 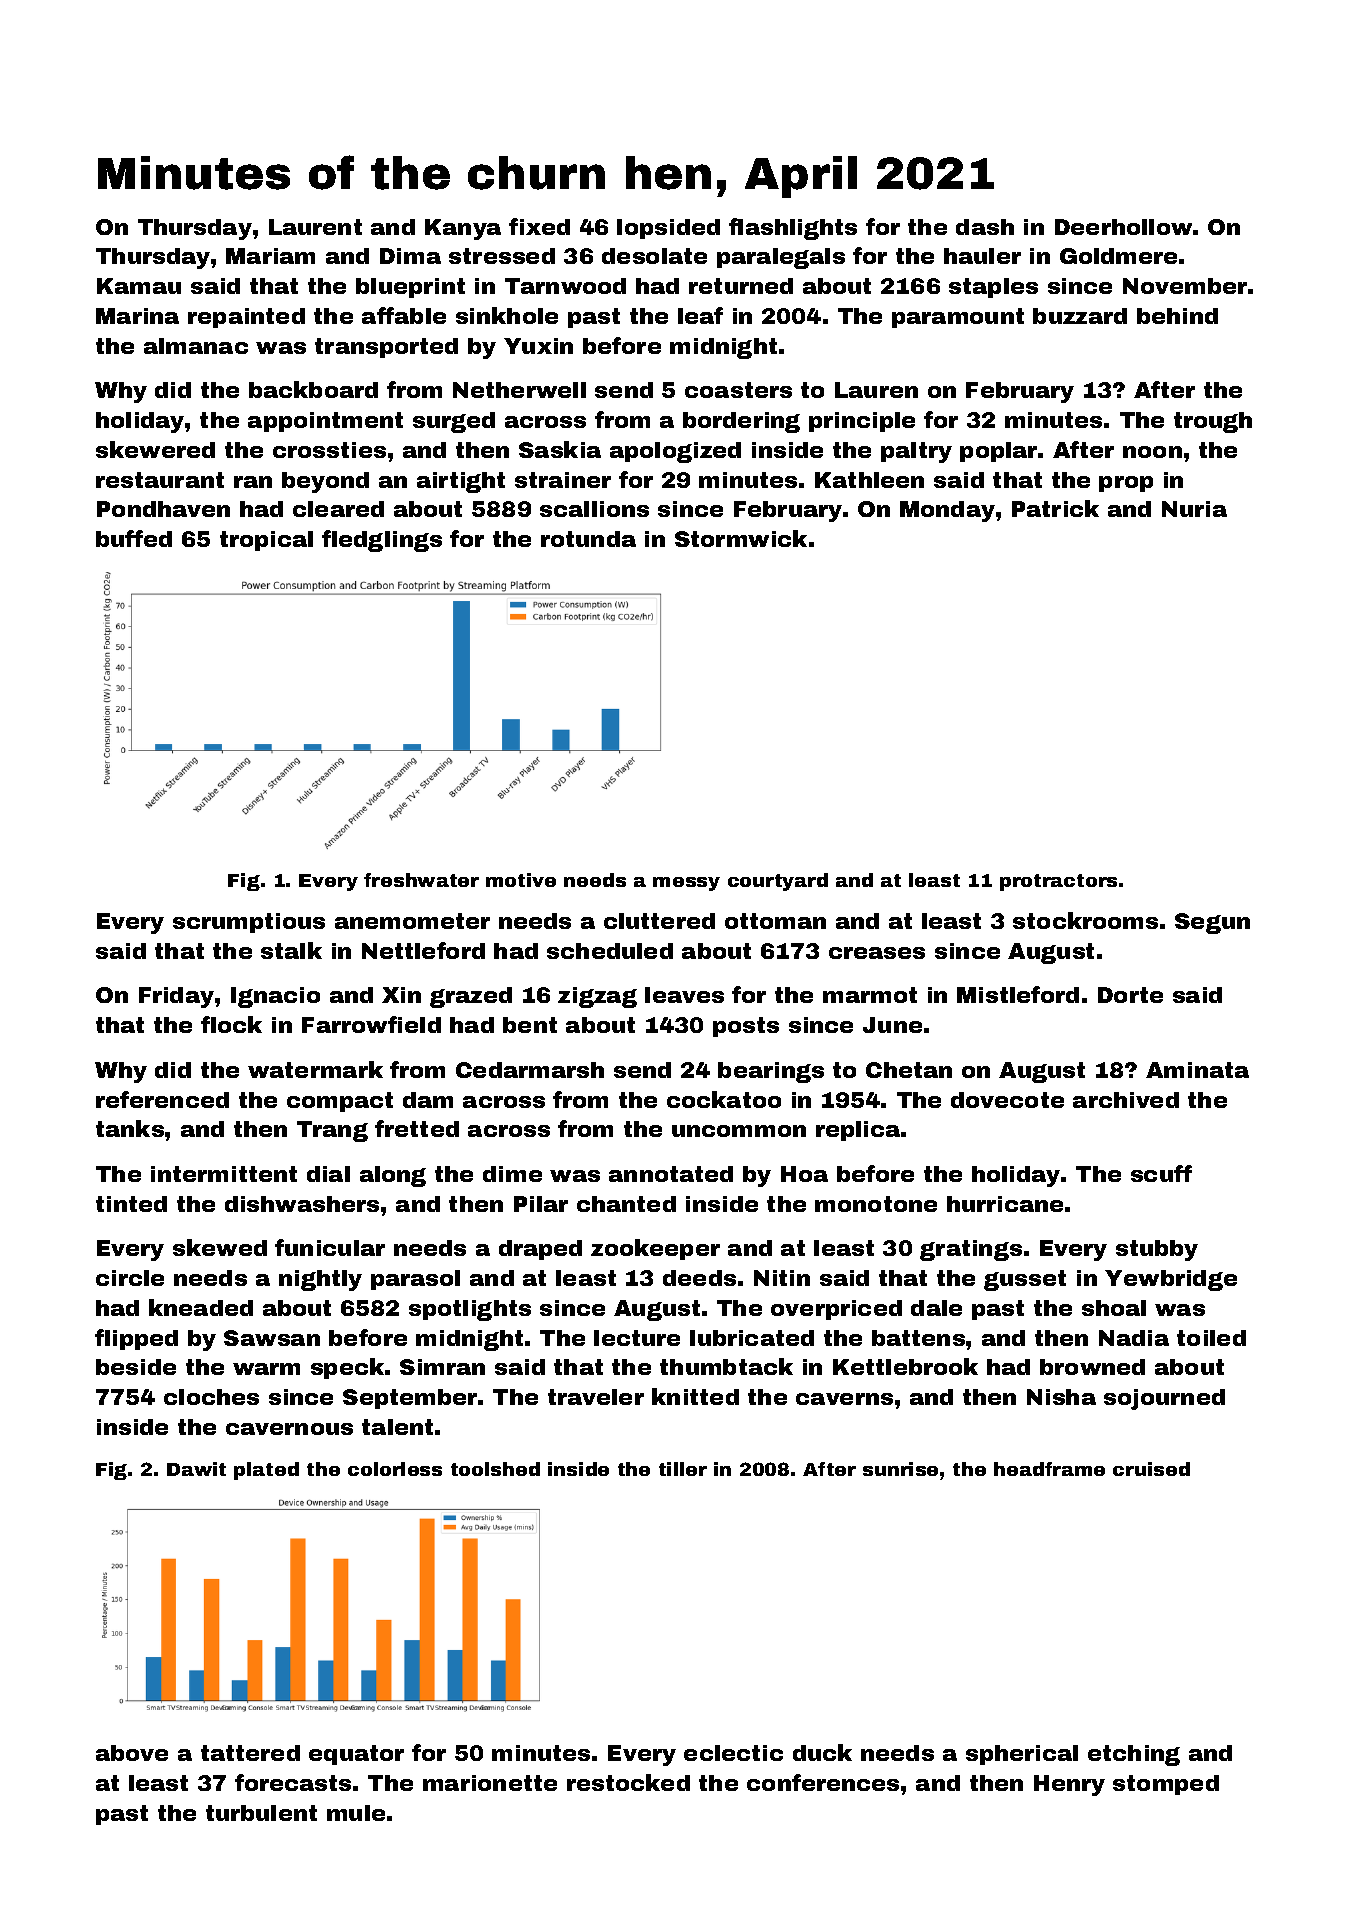 I want to click on gusset, so click(x=1025, y=1280).
